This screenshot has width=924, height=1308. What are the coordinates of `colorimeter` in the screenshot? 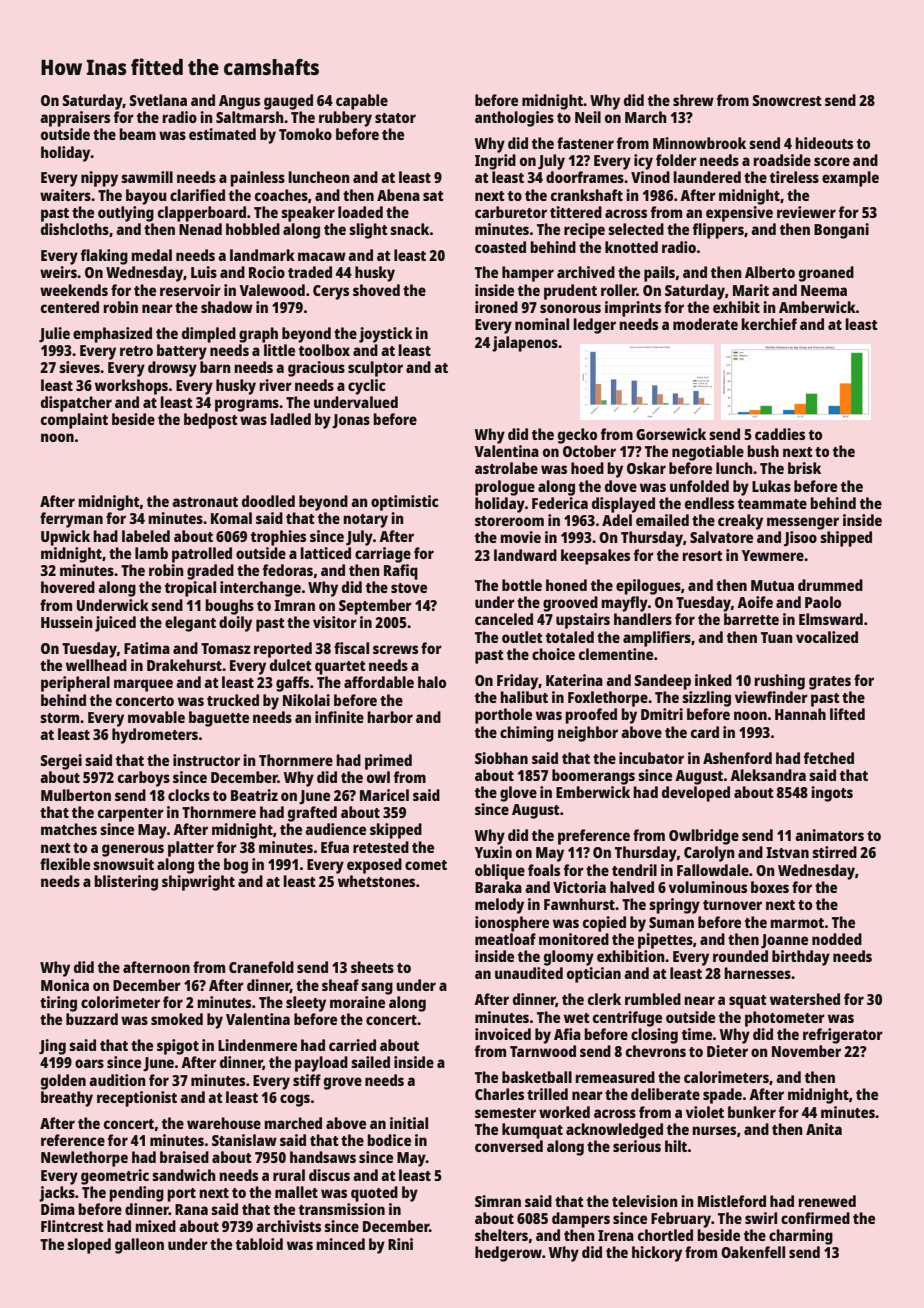 It's located at (120, 1002).
